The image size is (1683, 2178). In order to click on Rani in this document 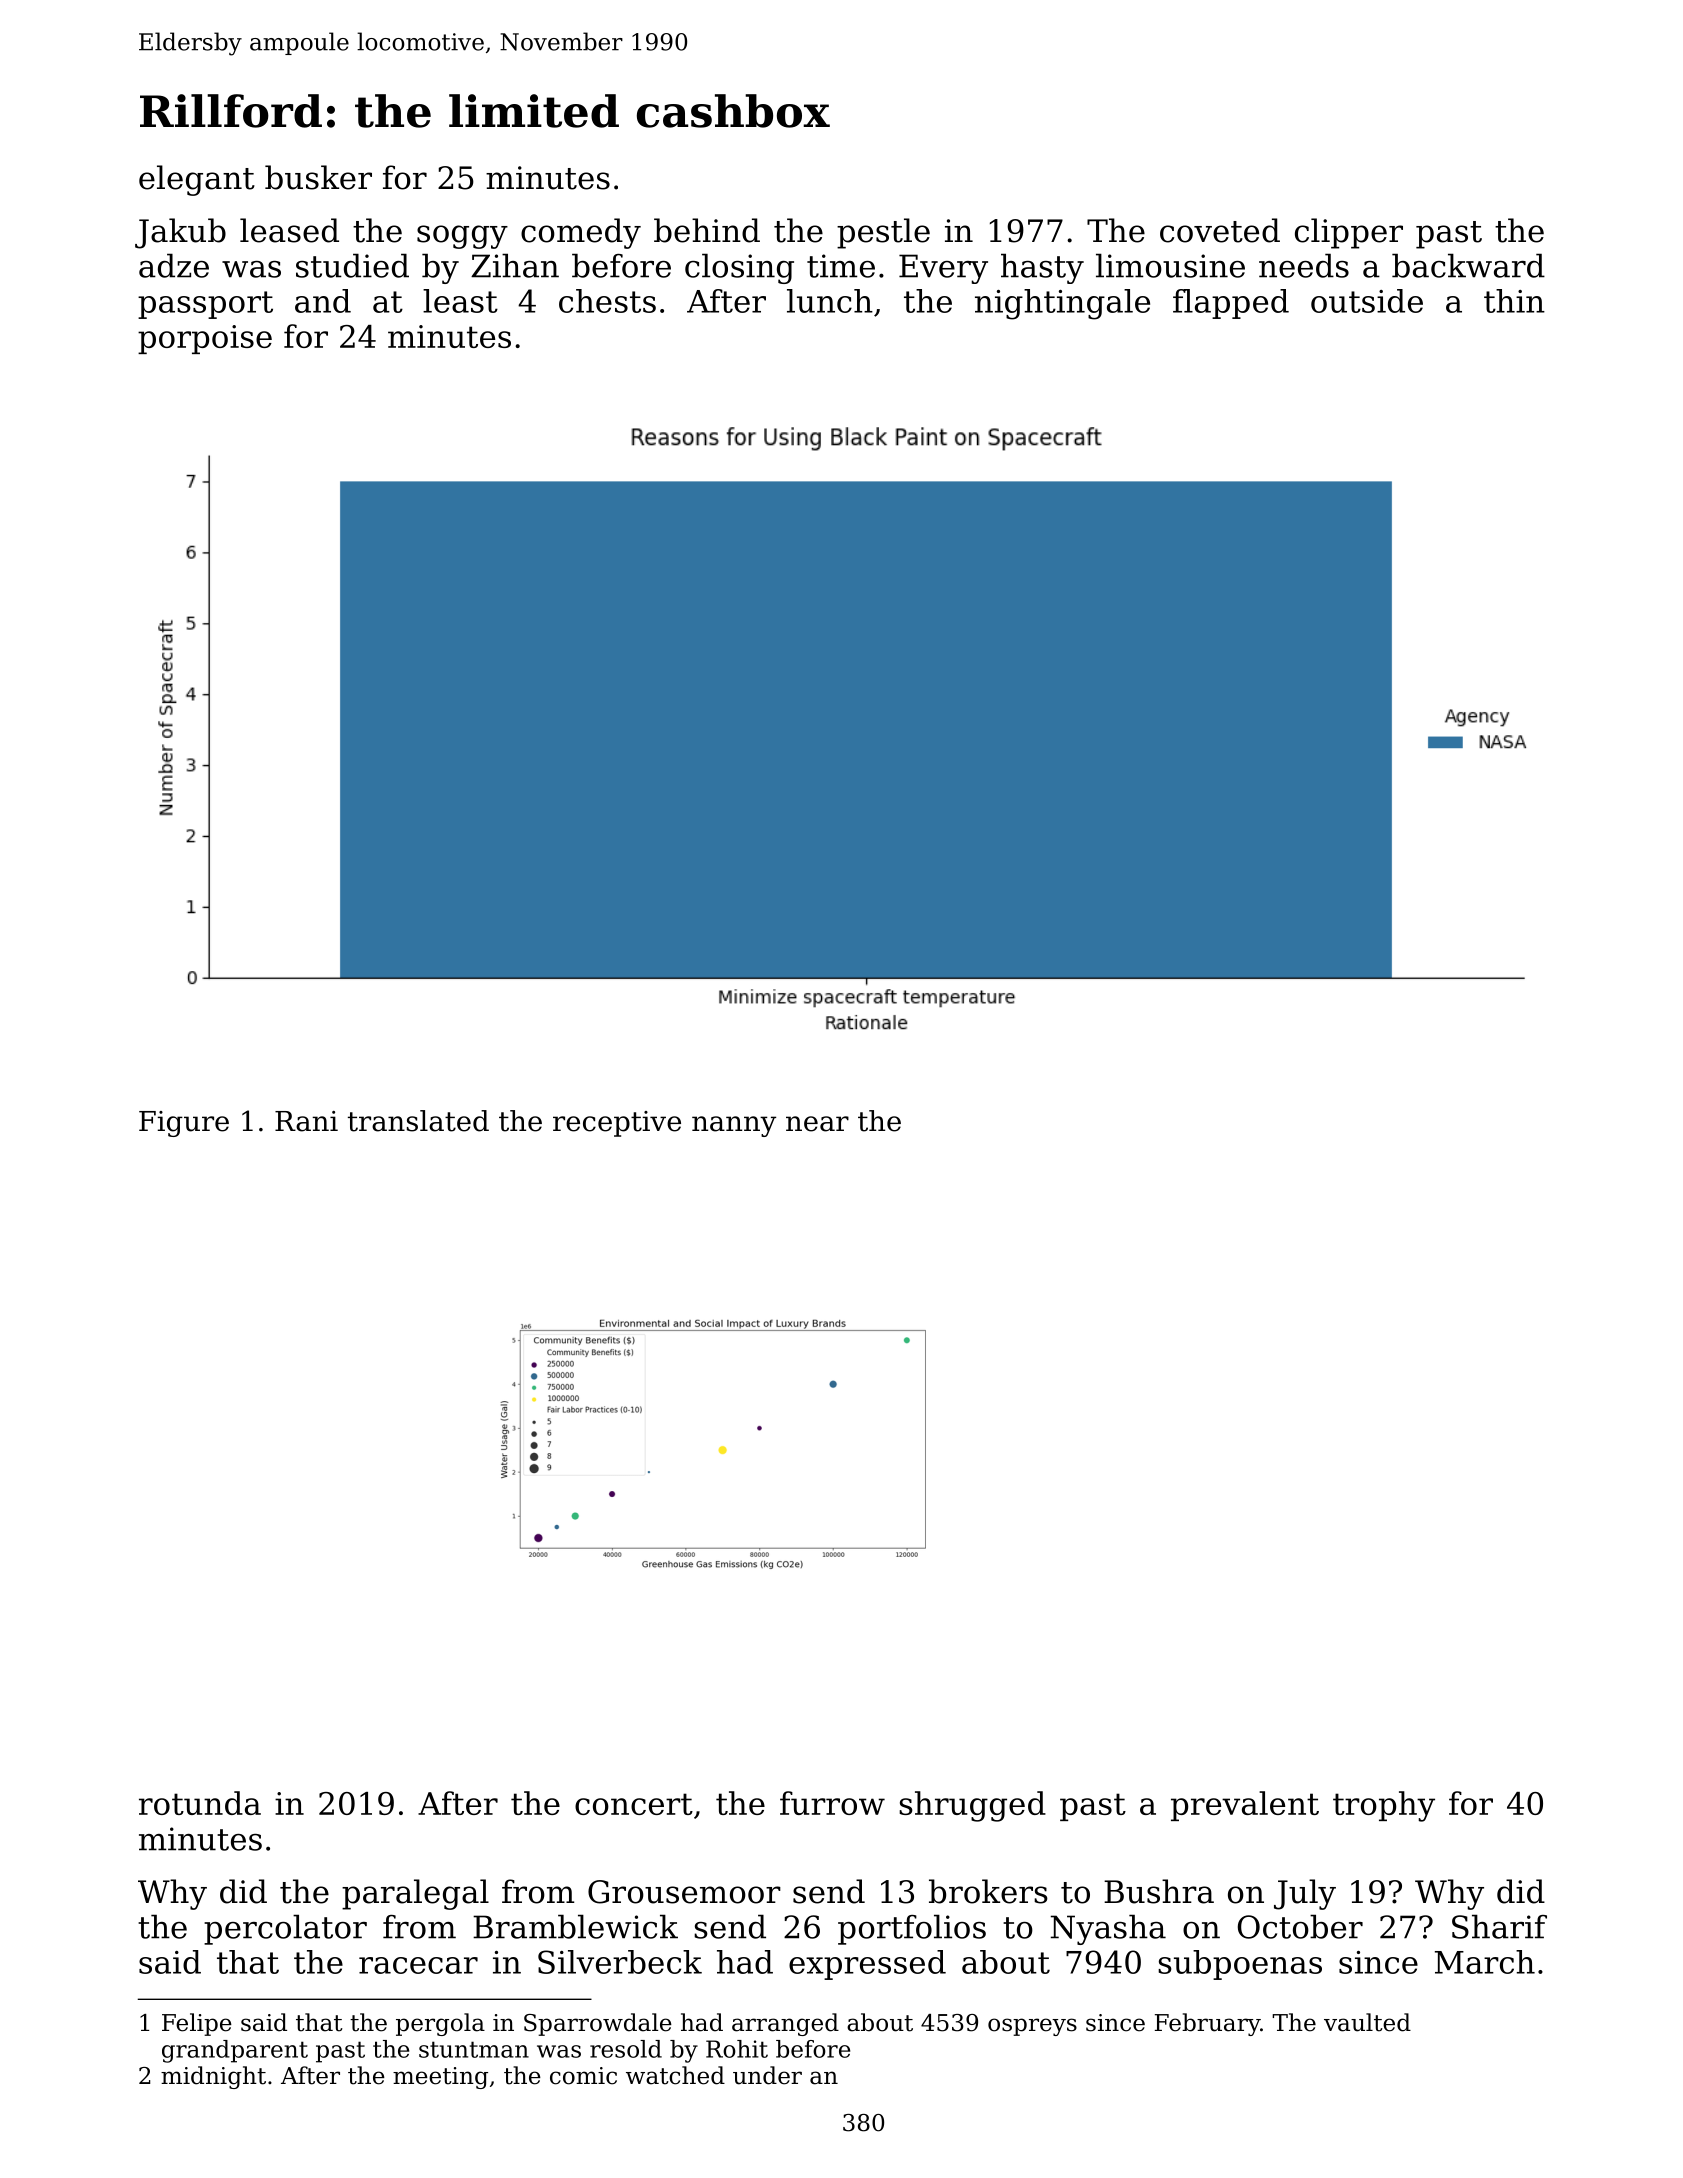, I will do `click(306, 1121)`.
